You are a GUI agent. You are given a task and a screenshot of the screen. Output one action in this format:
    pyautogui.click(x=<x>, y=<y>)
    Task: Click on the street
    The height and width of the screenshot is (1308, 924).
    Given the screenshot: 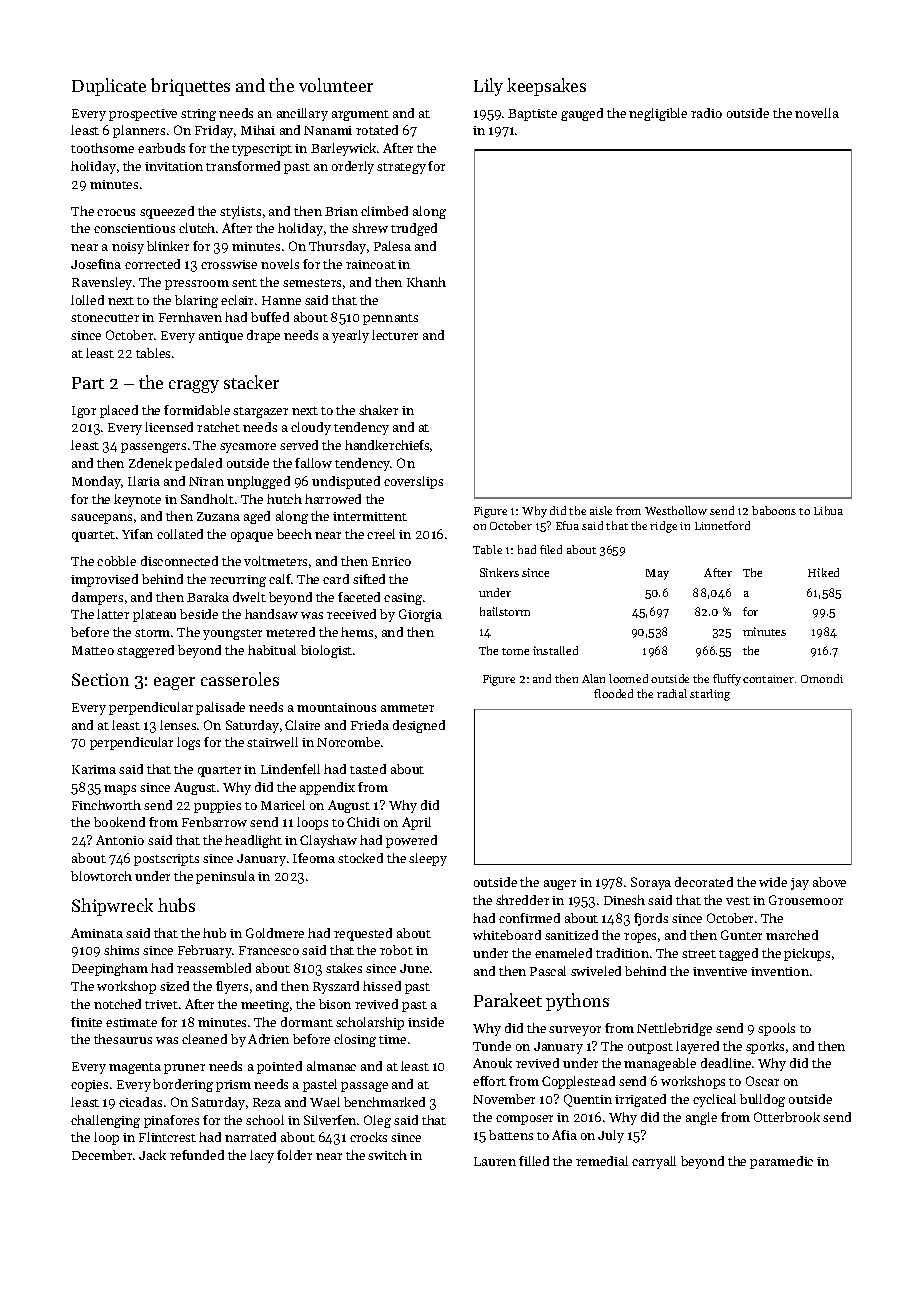 What is the action you would take?
    pyautogui.click(x=699, y=954)
